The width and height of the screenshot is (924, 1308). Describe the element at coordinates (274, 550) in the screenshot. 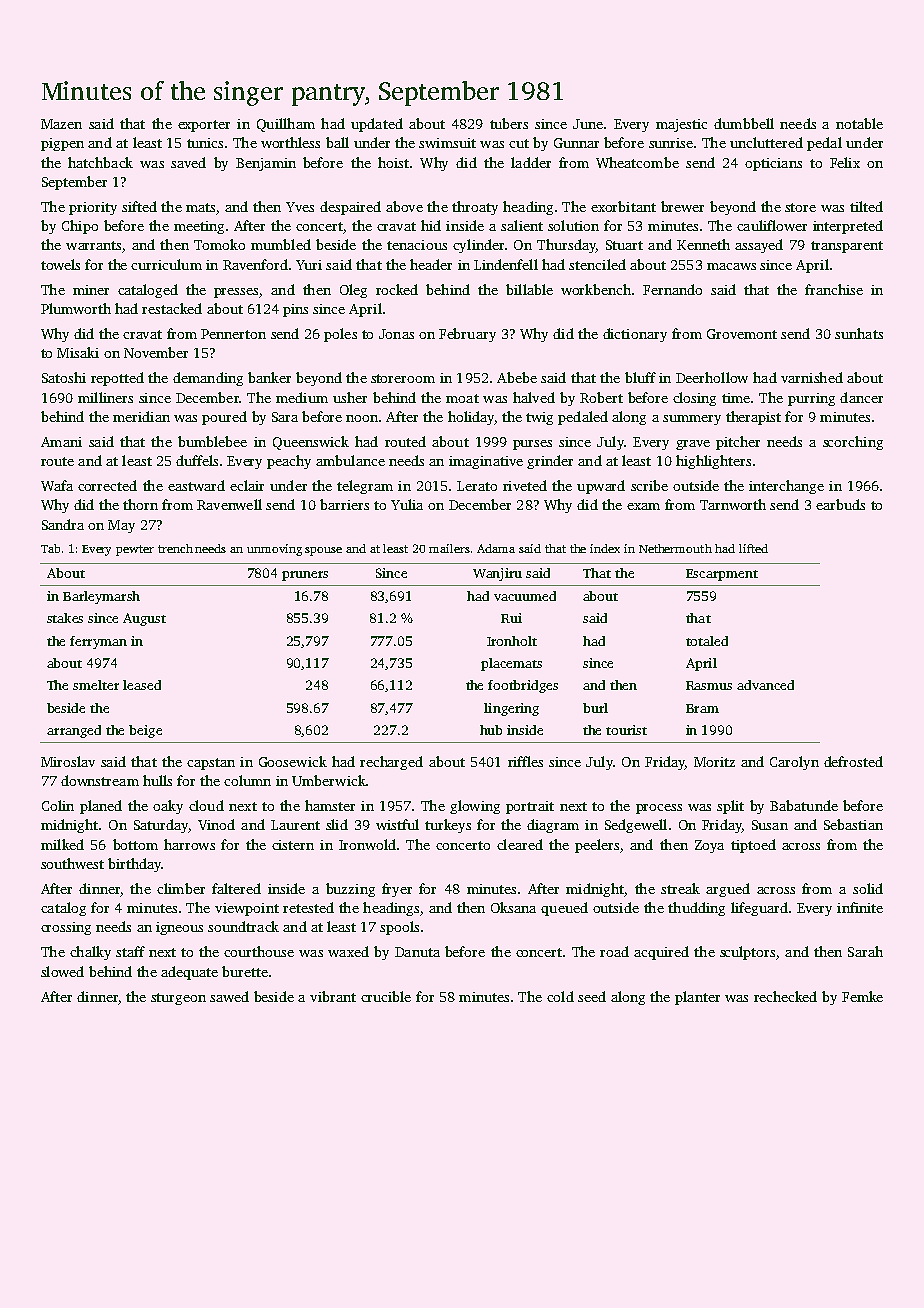

I see `unmoving` at that location.
